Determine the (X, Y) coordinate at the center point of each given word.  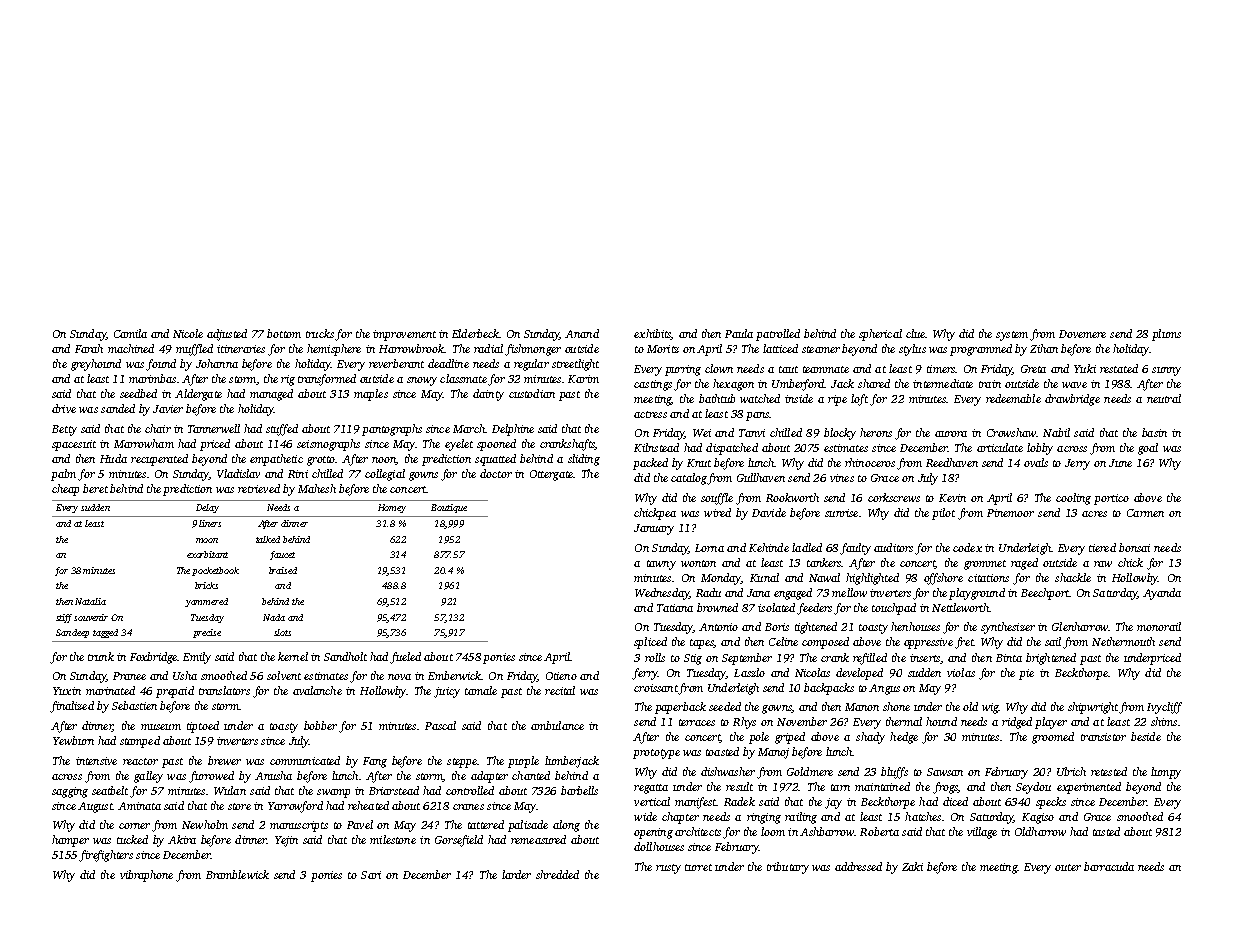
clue (915, 333)
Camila (130, 333)
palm (63, 475)
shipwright (1093, 708)
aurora (951, 434)
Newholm (205, 824)
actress (650, 414)
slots (282, 632)
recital (560, 690)
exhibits (652, 334)
